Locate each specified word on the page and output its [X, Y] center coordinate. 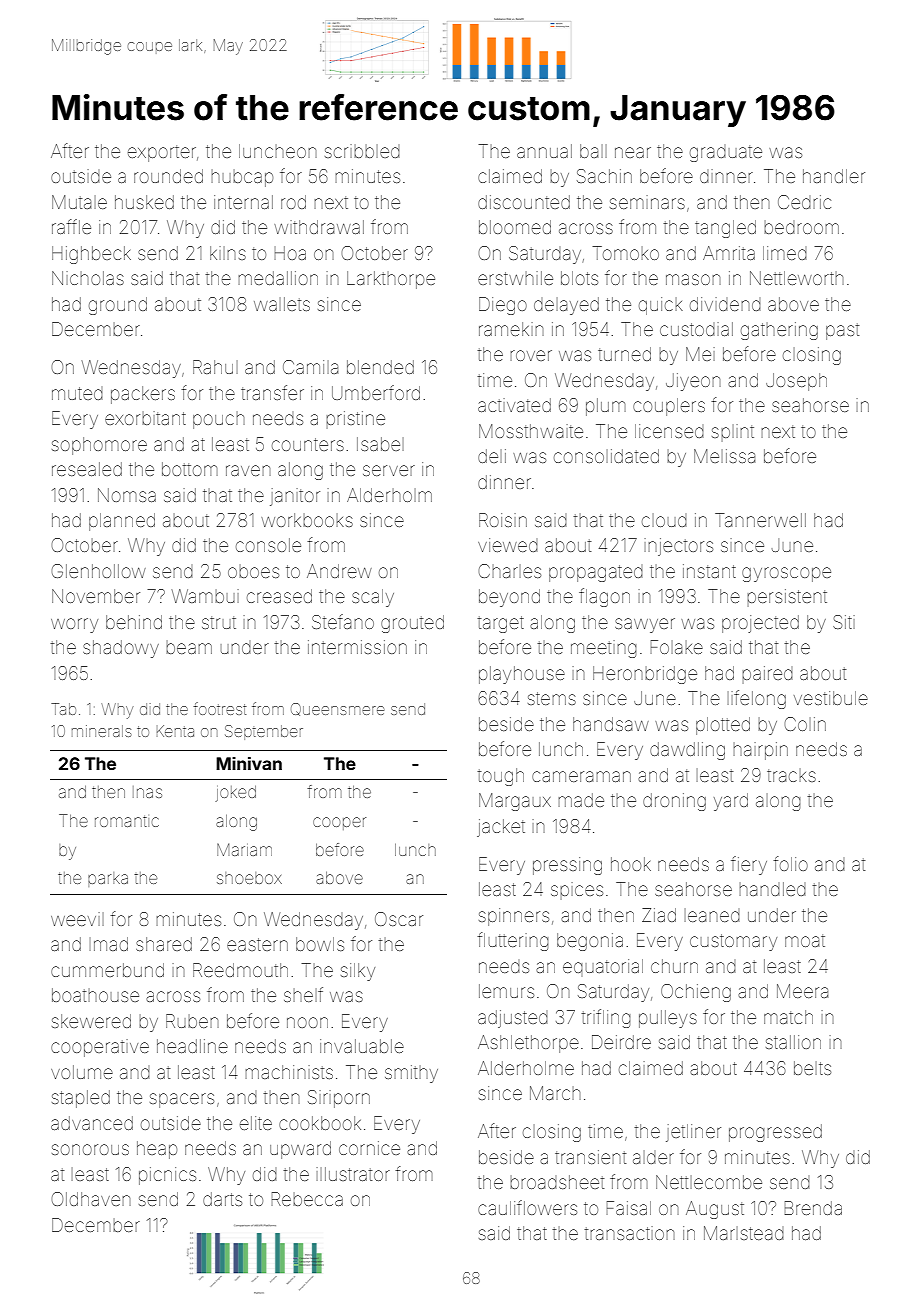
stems [552, 698]
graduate [726, 153]
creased [279, 596]
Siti [844, 622]
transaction [630, 1233]
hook [631, 864]
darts [222, 1199]
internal [243, 202]
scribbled [362, 151]
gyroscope [786, 574]
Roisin [503, 520]
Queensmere [337, 709]
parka [108, 879]
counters [308, 444]
